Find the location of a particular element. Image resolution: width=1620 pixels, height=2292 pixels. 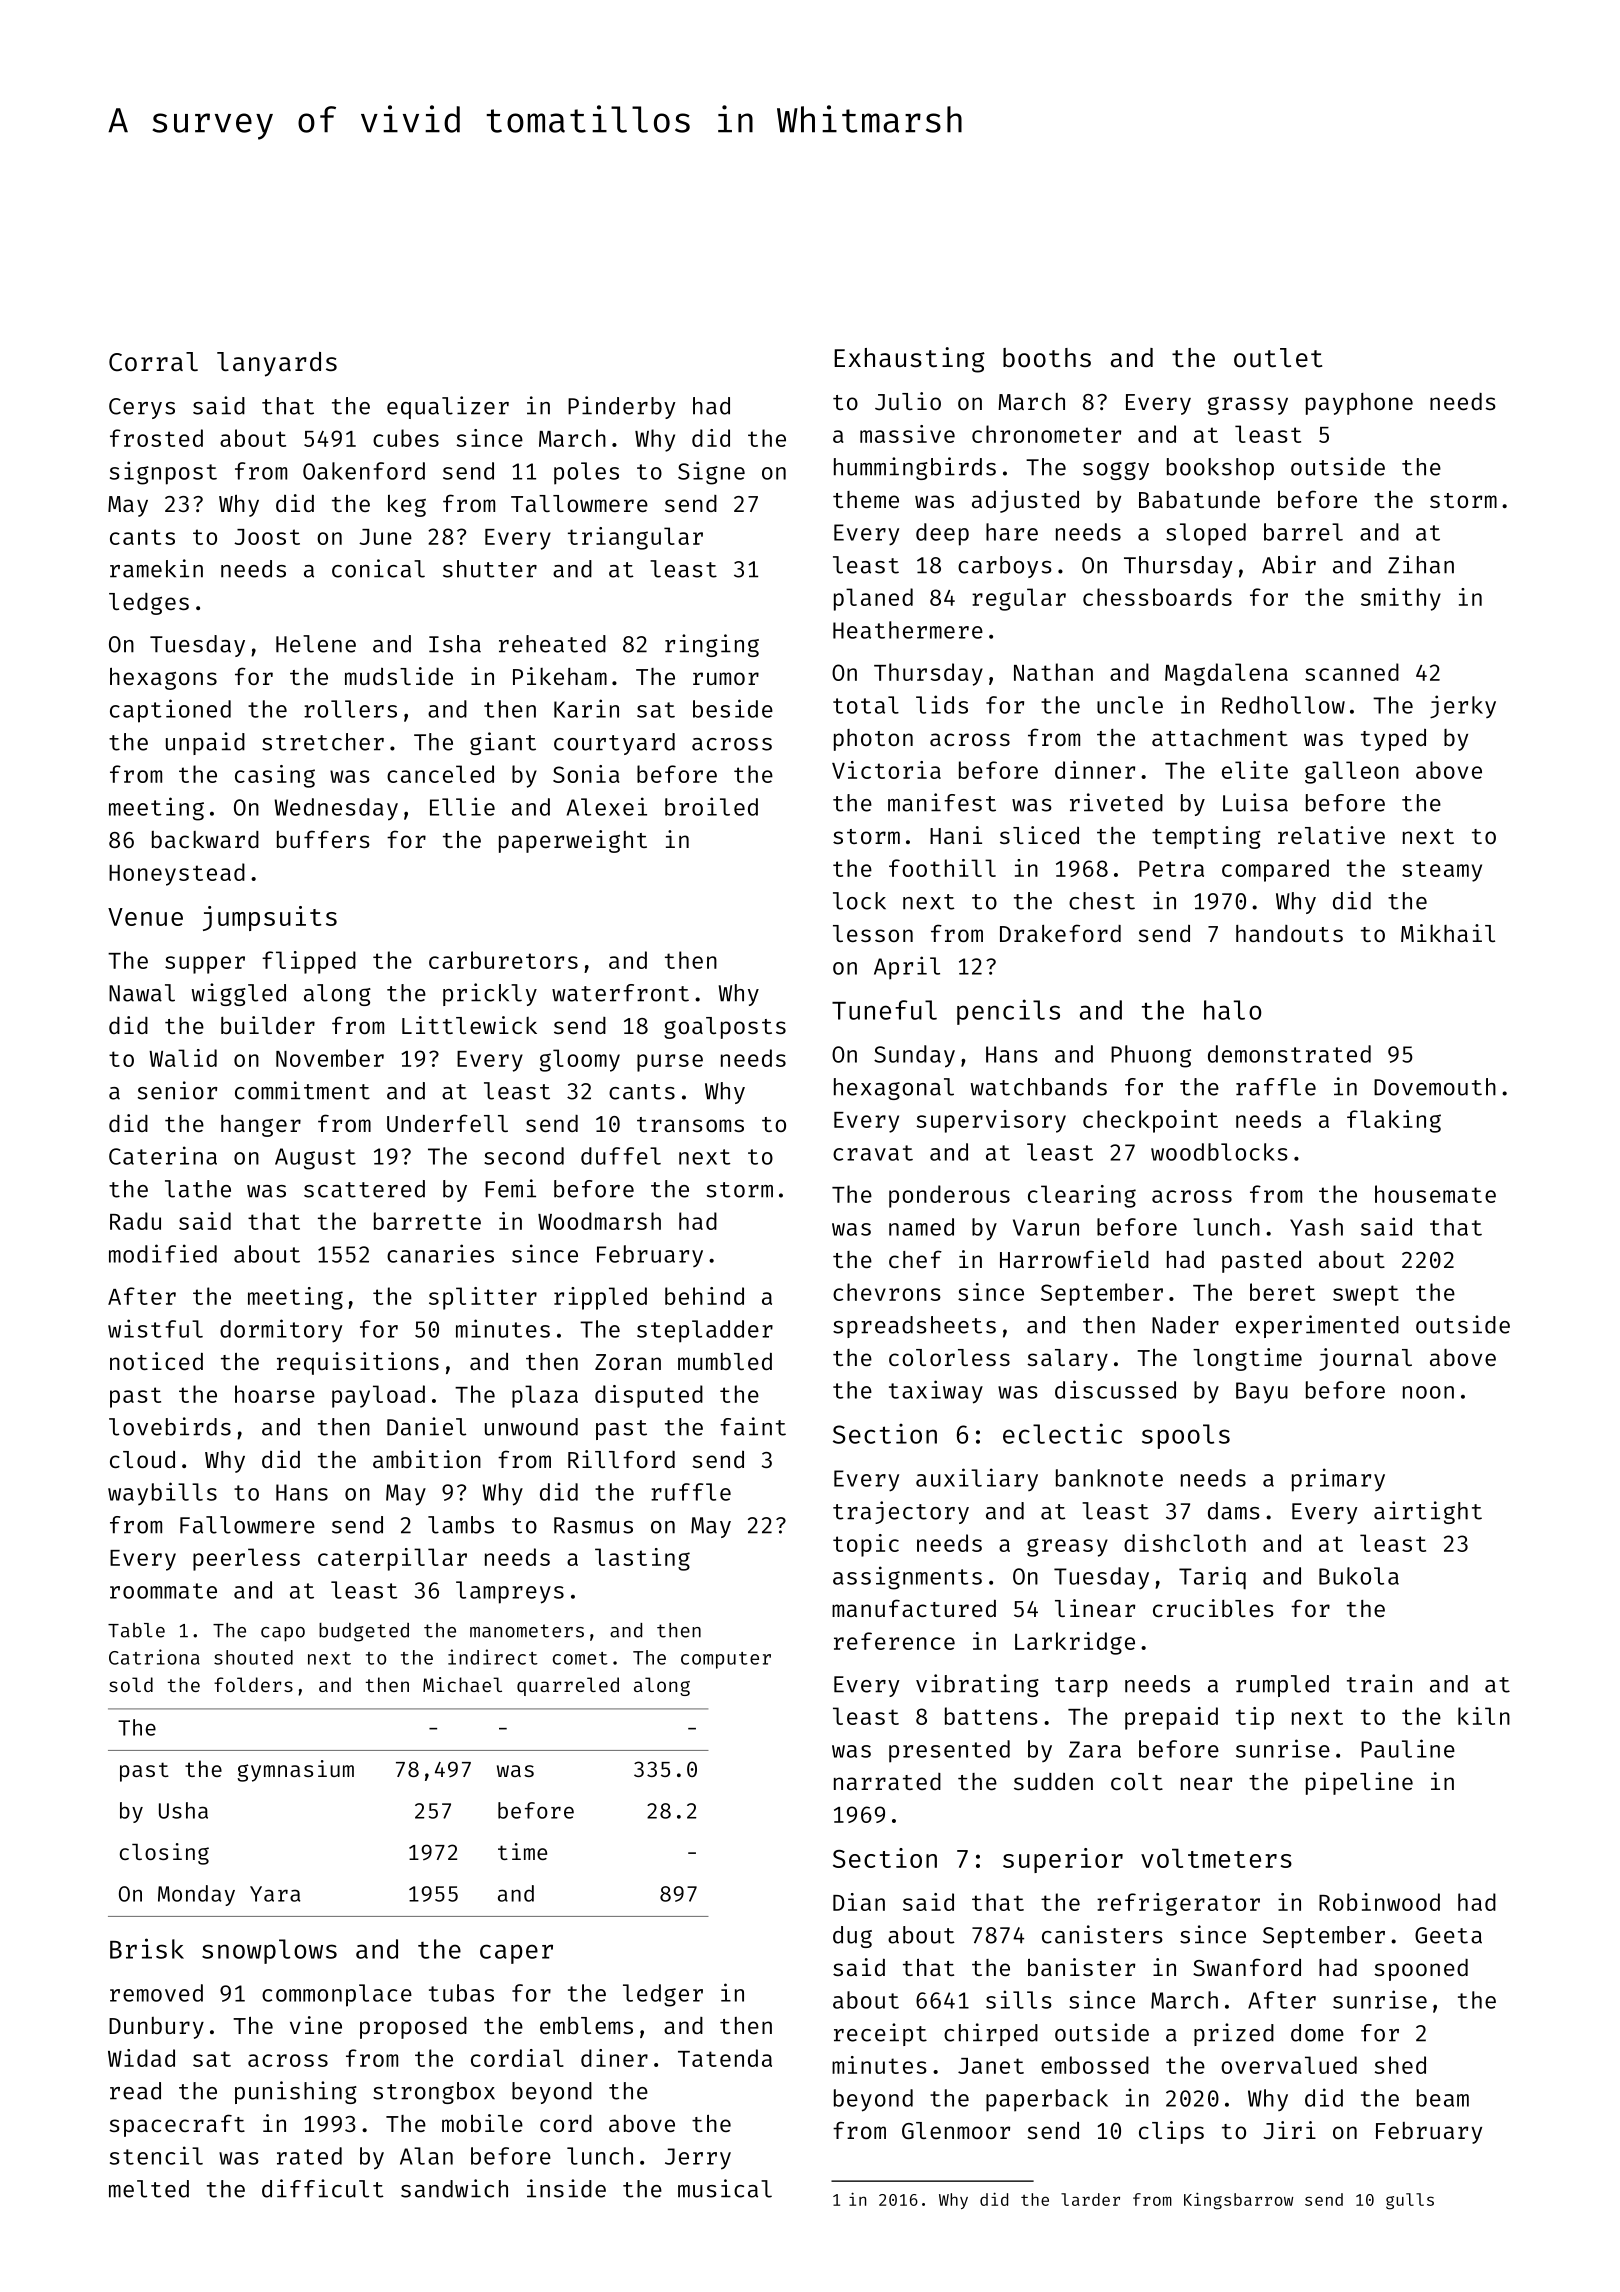

theme is located at coordinates (866, 499).
